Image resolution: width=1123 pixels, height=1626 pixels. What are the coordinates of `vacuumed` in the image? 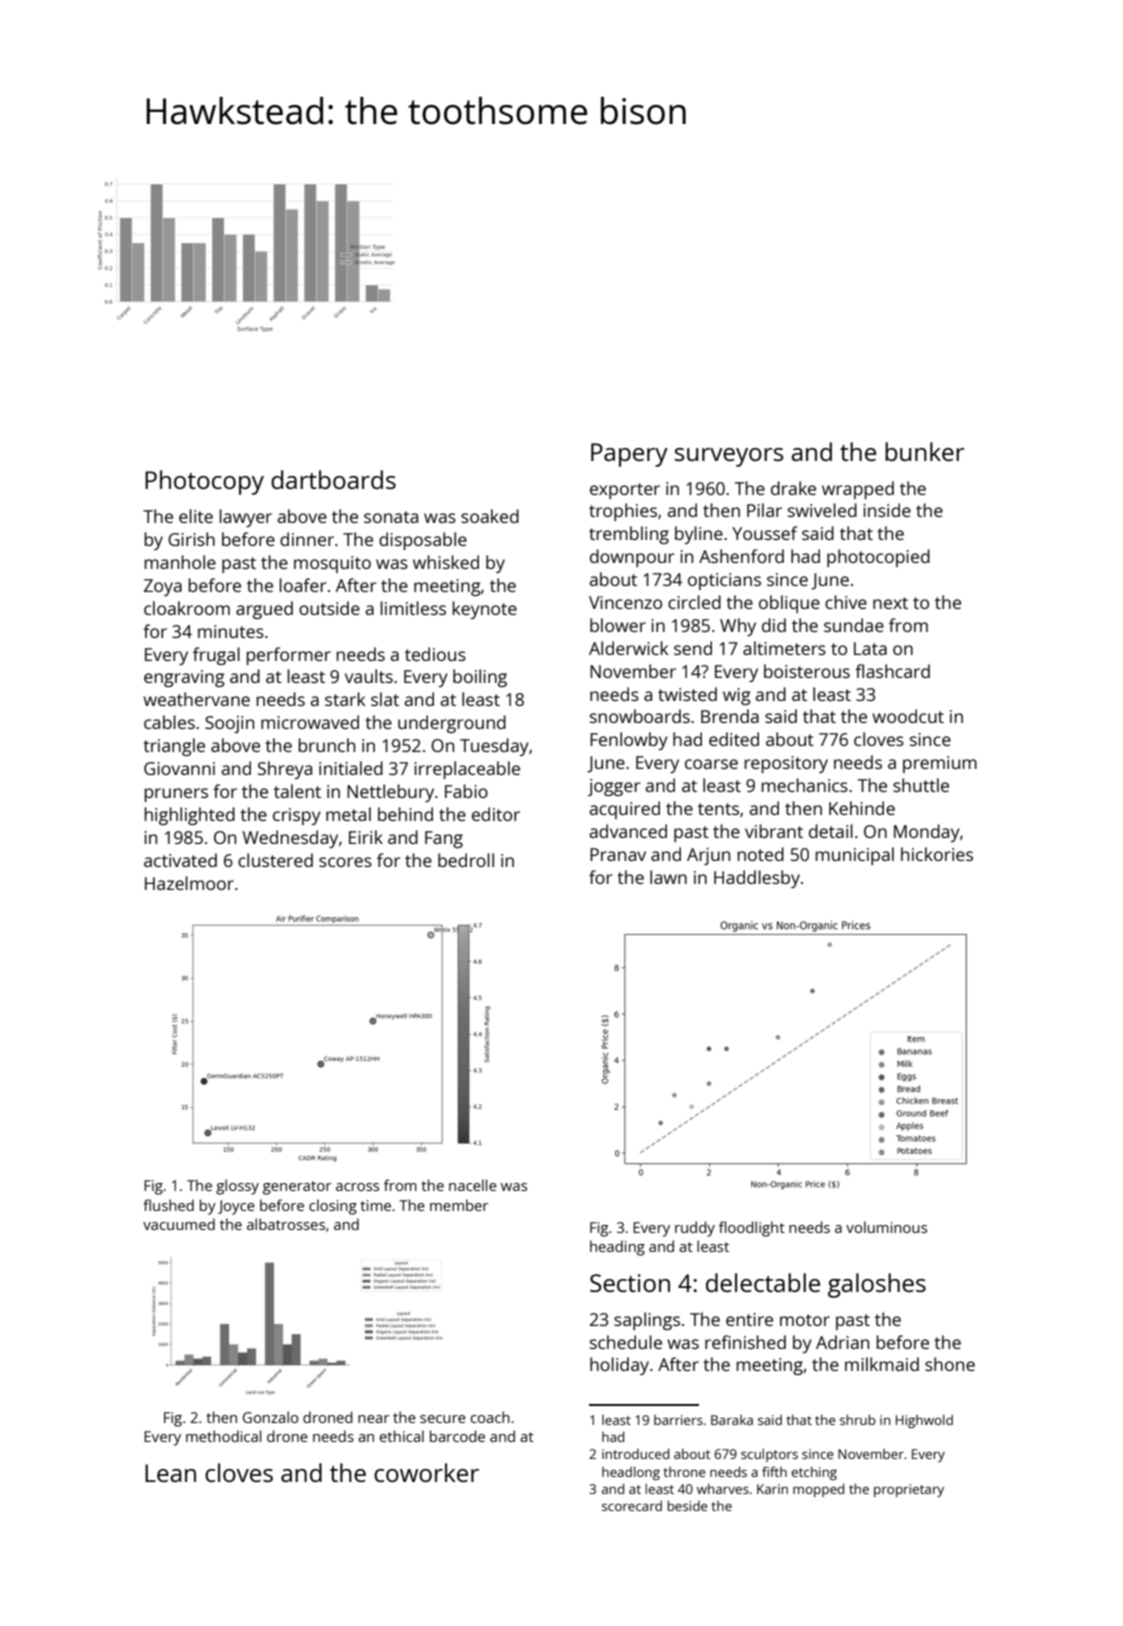 It's located at (179, 1224).
